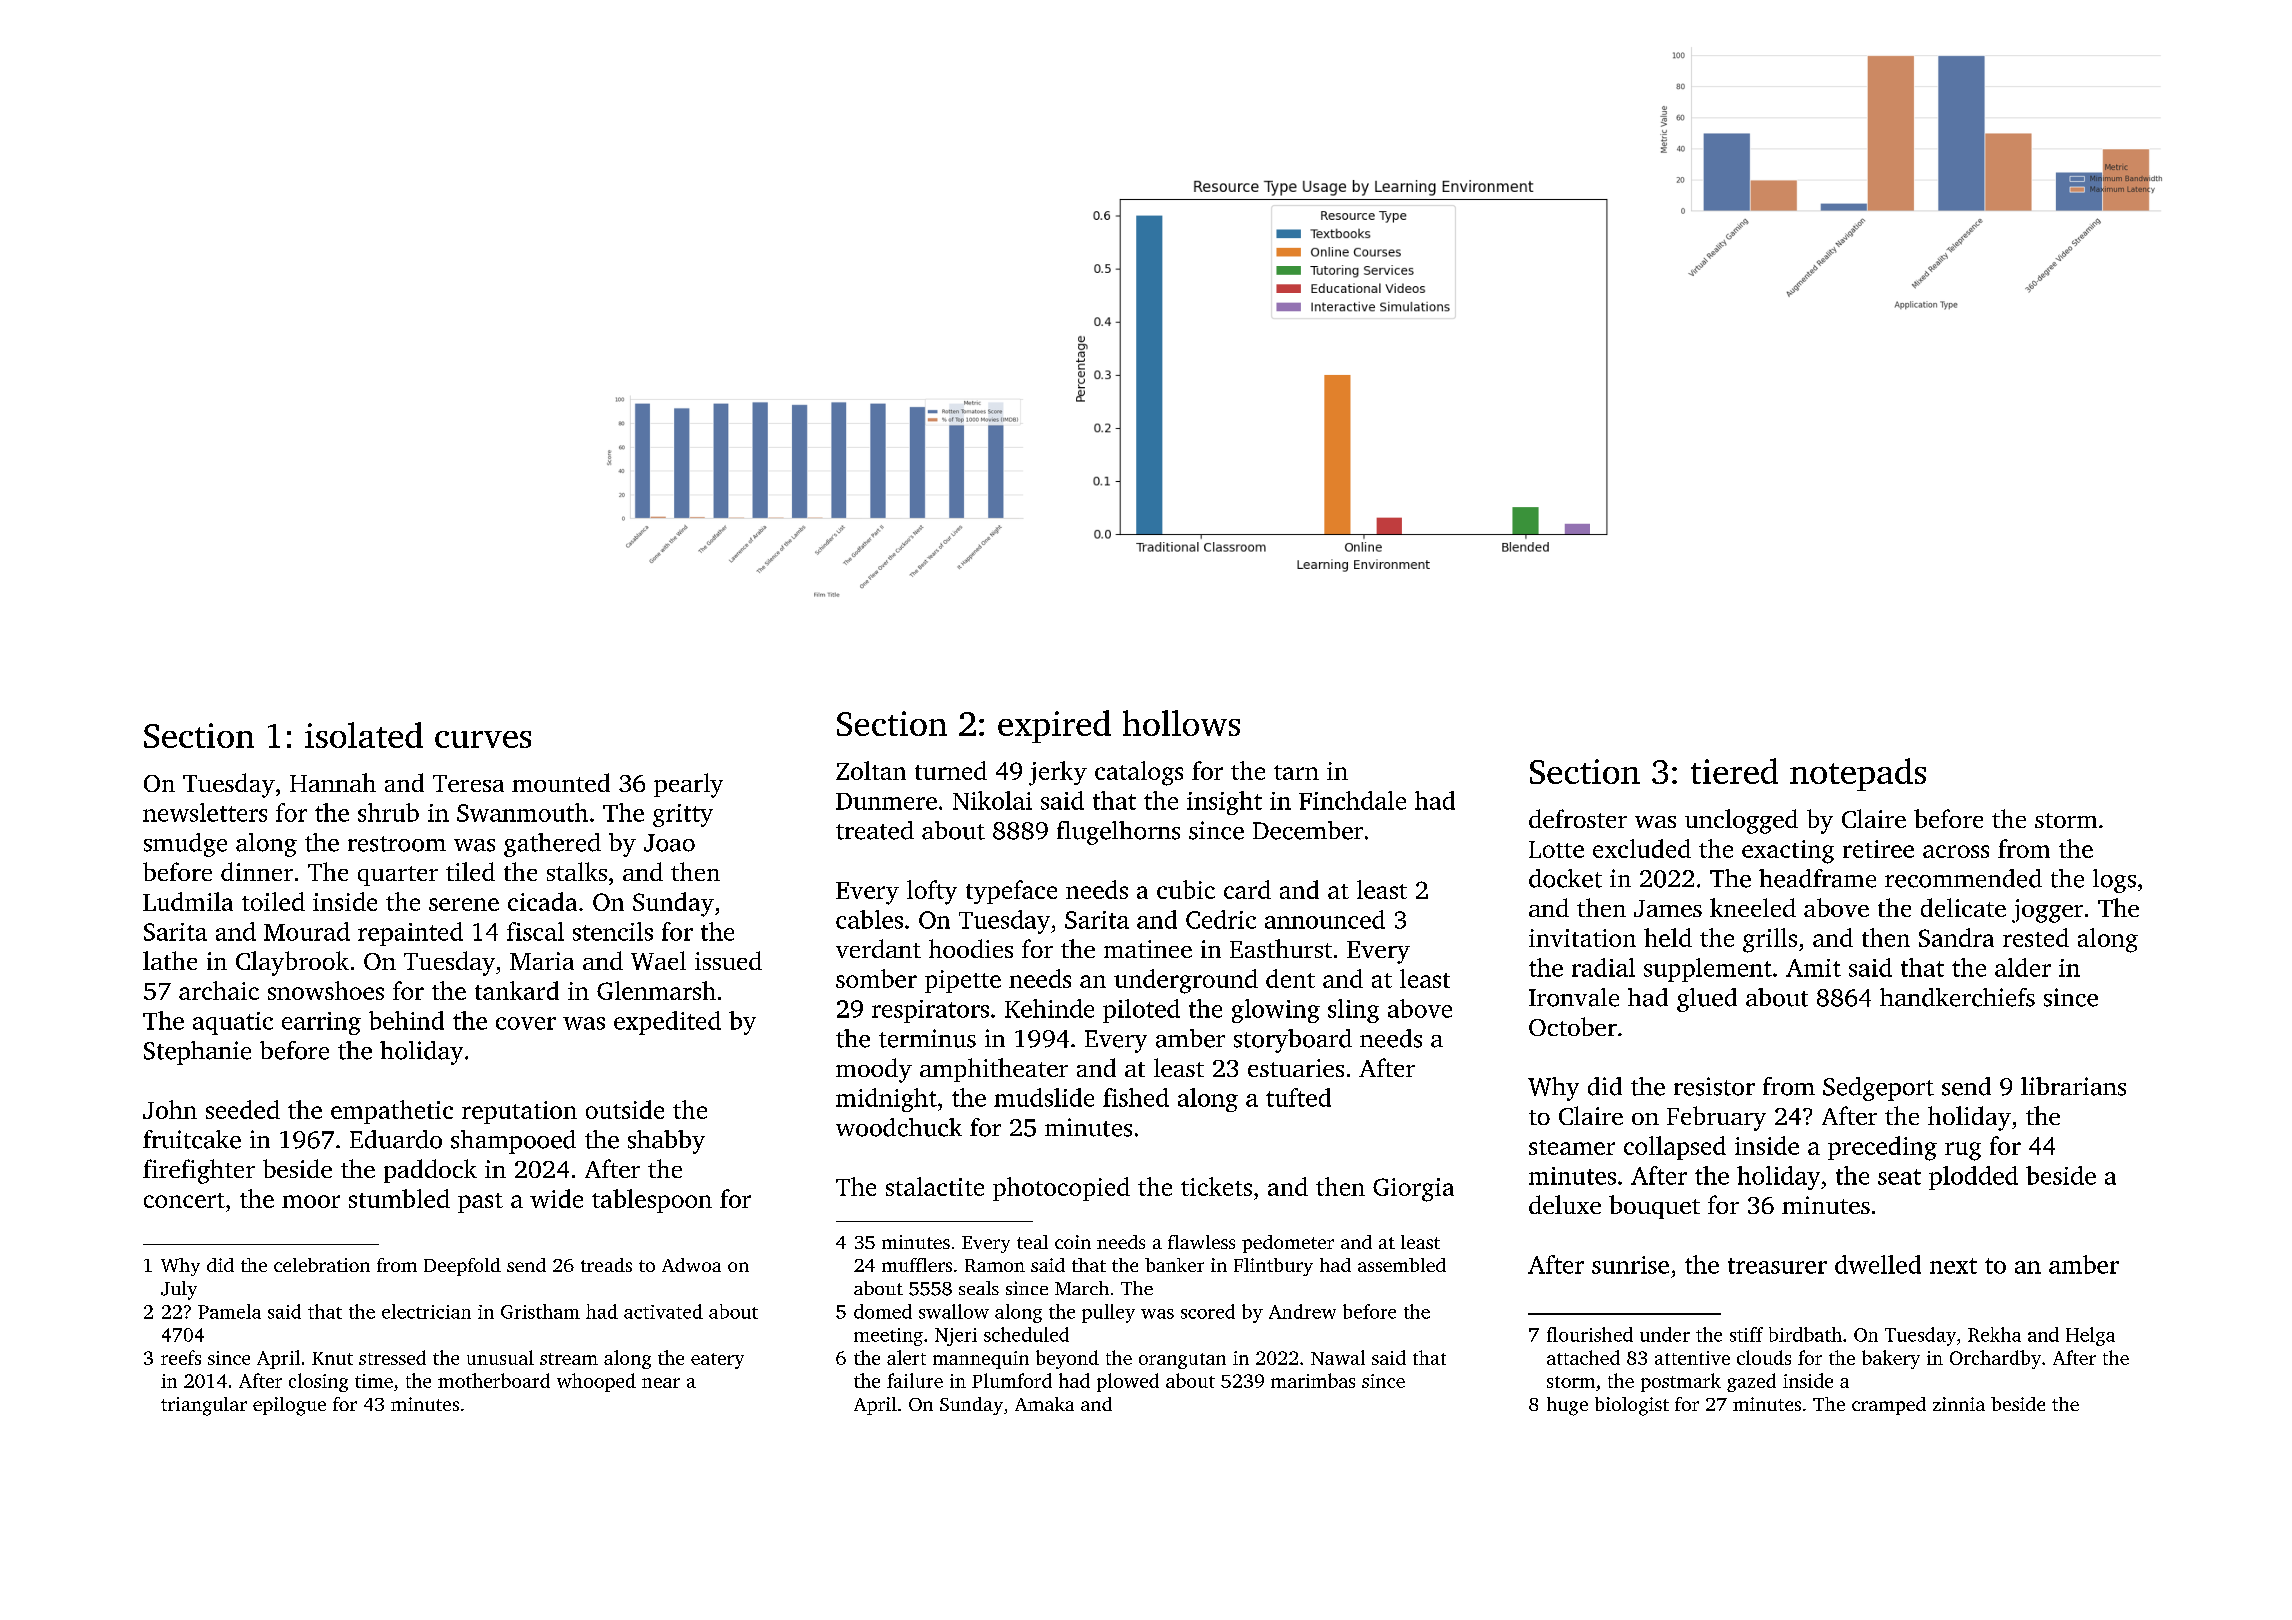 The width and height of the image is (2292, 1620). Describe the element at coordinates (1567, 1406) in the image. I see `huge` at that location.
